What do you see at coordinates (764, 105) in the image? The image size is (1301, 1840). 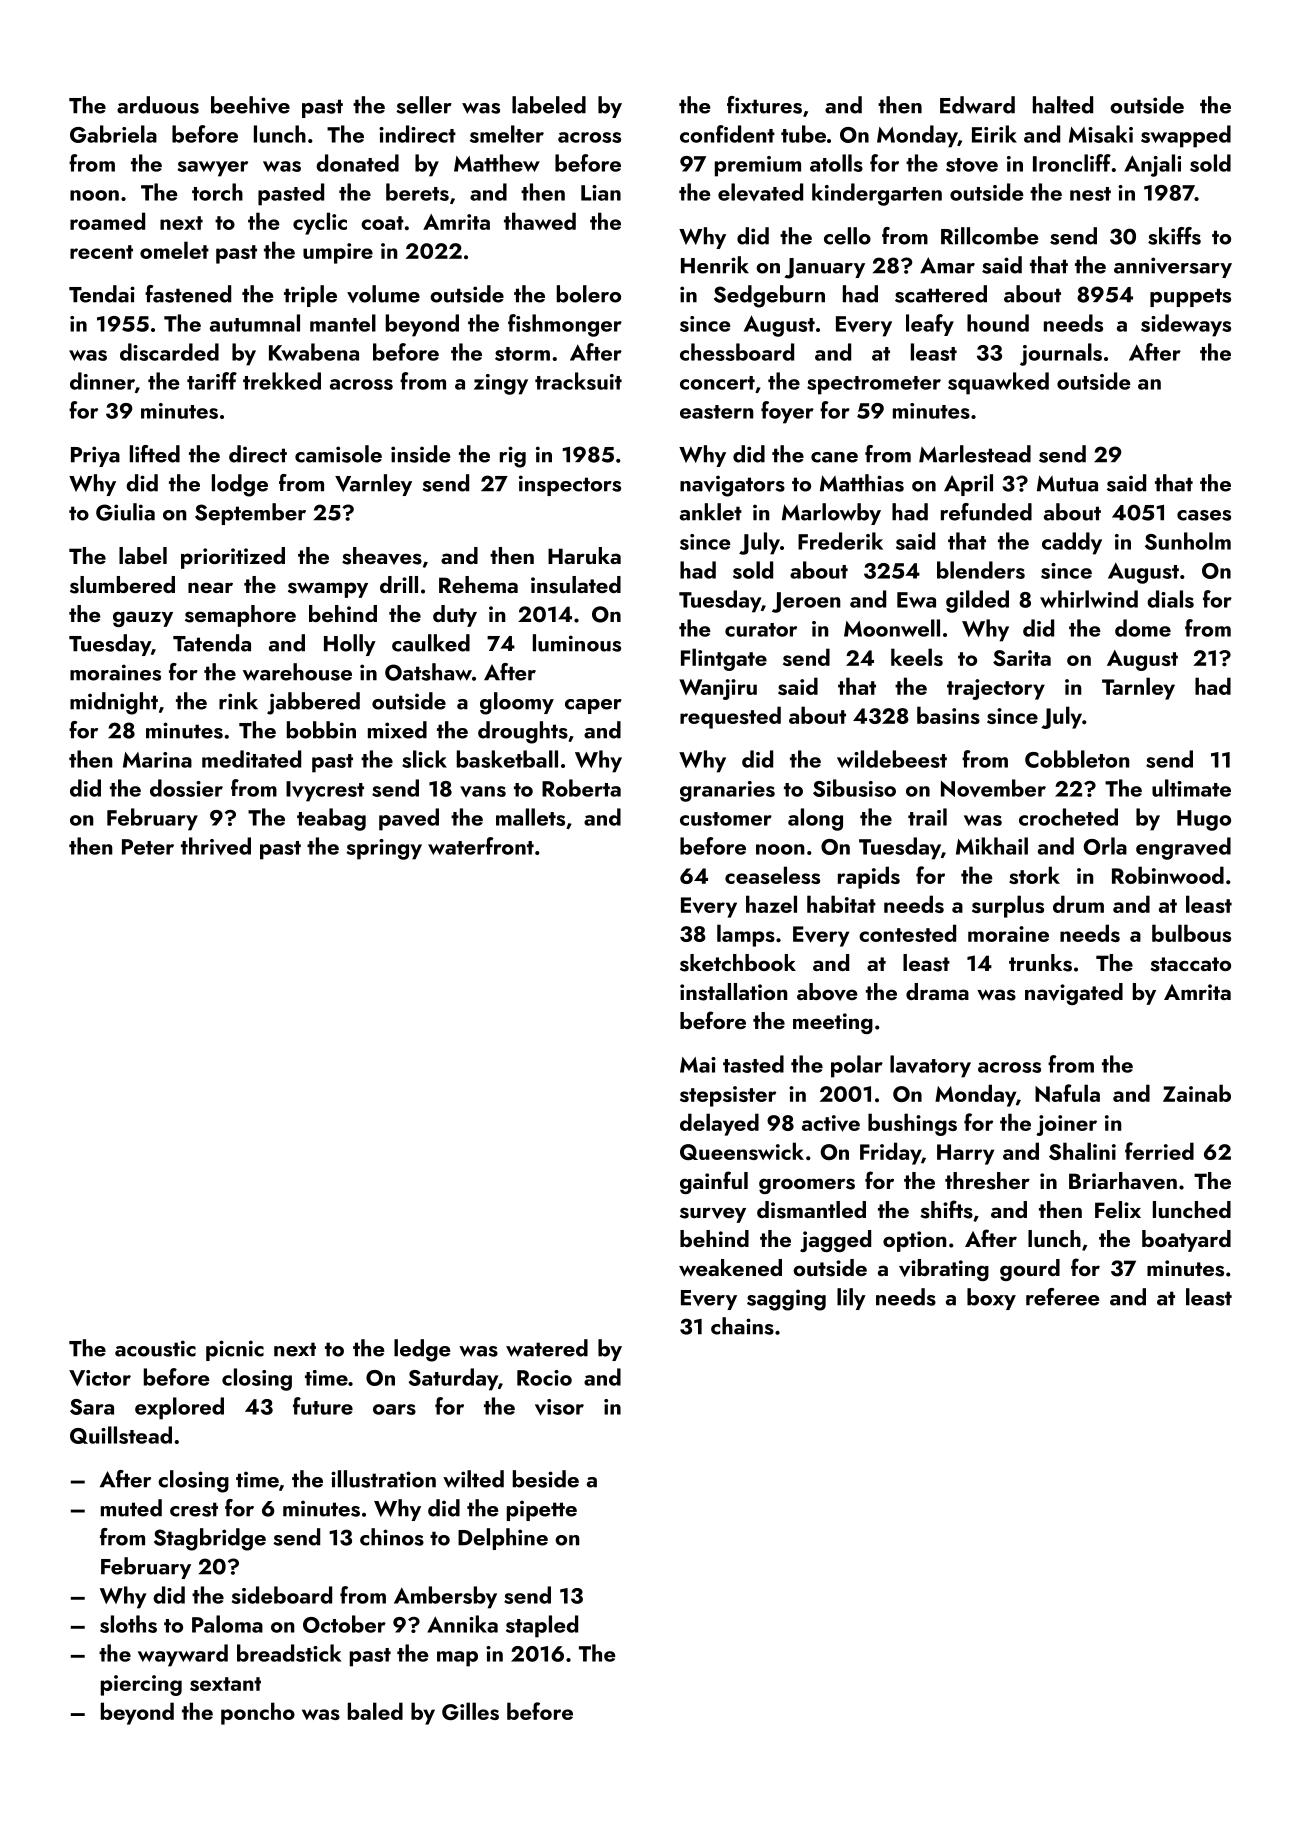 I see `fixtures` at bounding box center [764, 105].
